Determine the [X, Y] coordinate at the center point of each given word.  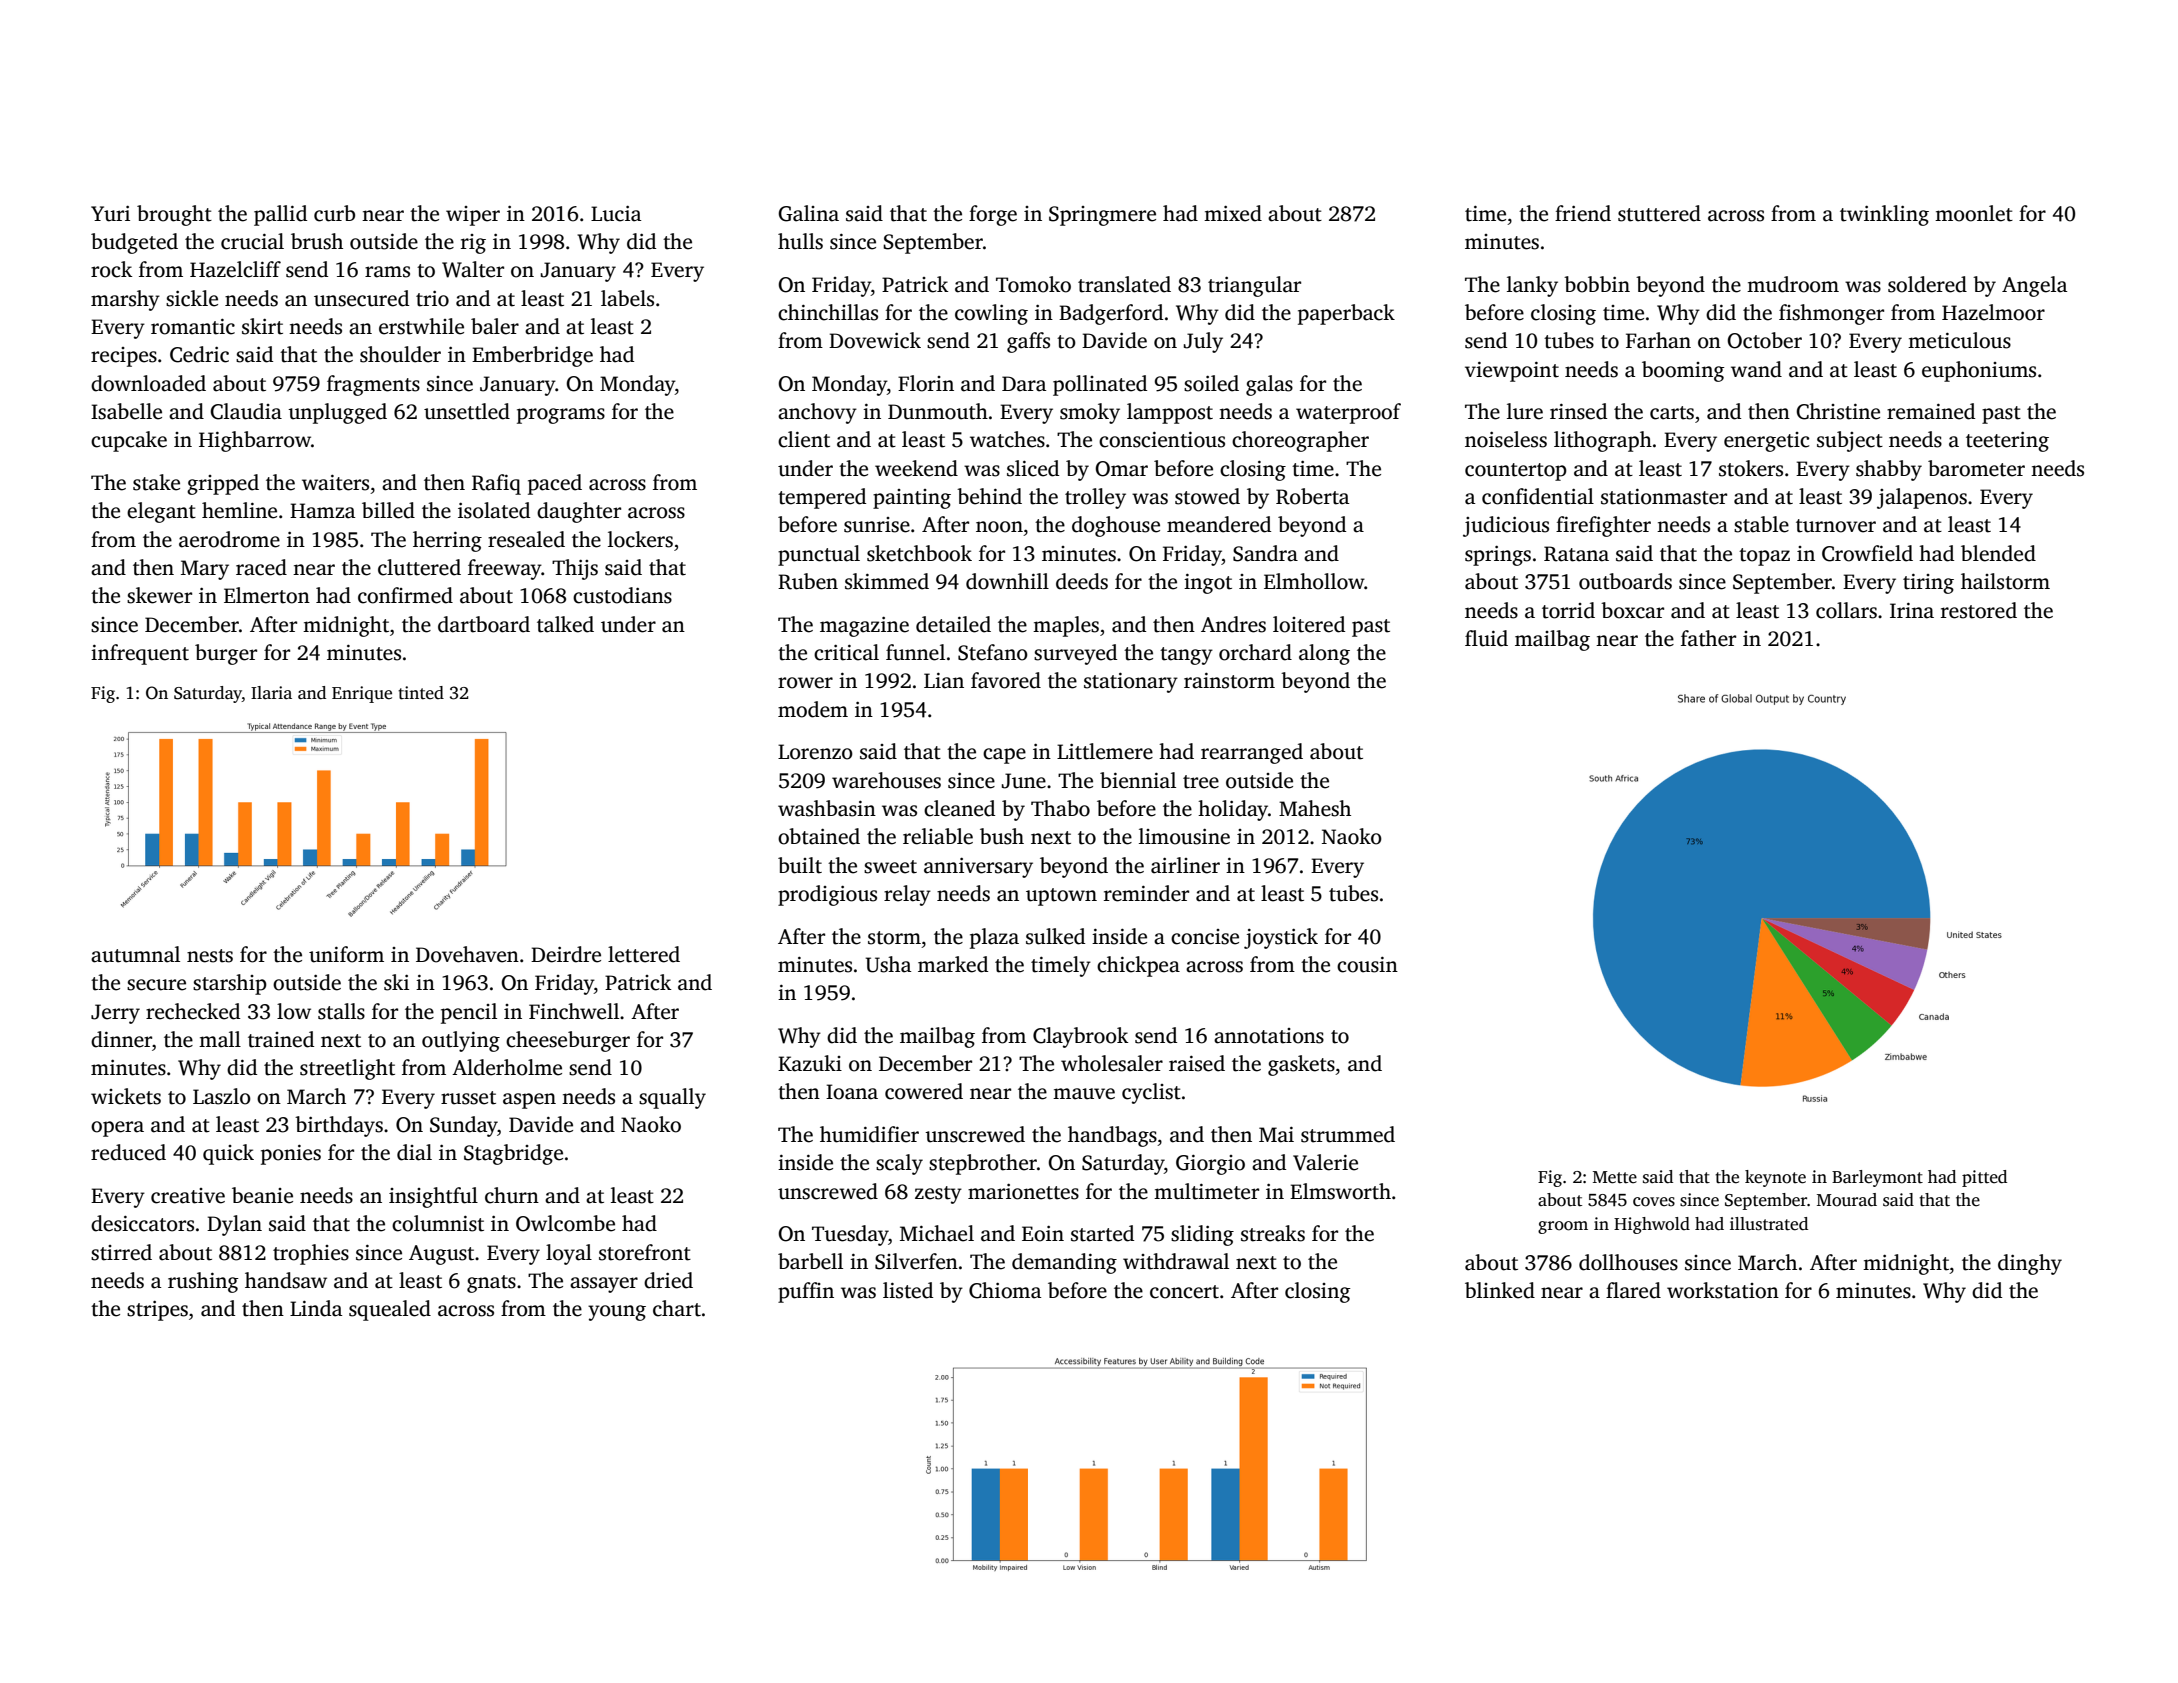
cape [1004, 756]
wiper [473, 216]
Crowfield [1867, 553]
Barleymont [1877, 1178]
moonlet [1974, 213]
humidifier [869, 1134]
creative [188, 1196]
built [800, 865]
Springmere [1102, 216]
